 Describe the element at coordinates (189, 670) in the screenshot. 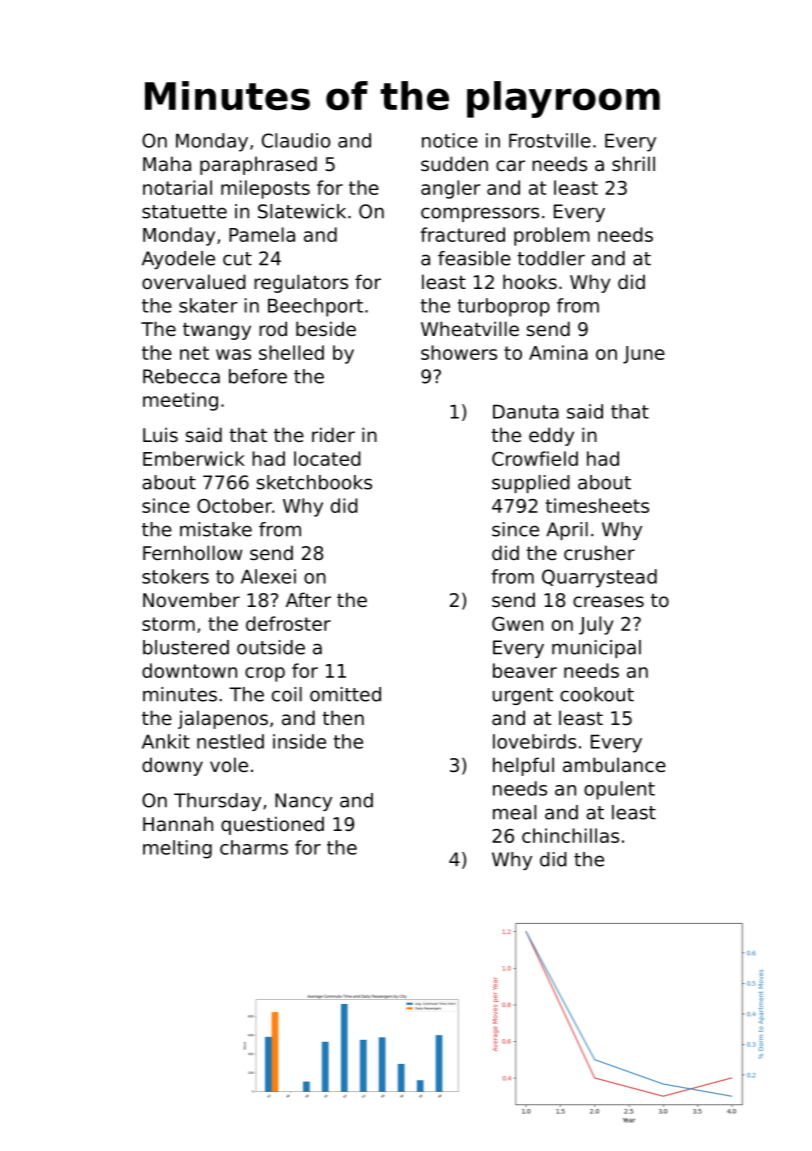

I see `downtown` at that location.
